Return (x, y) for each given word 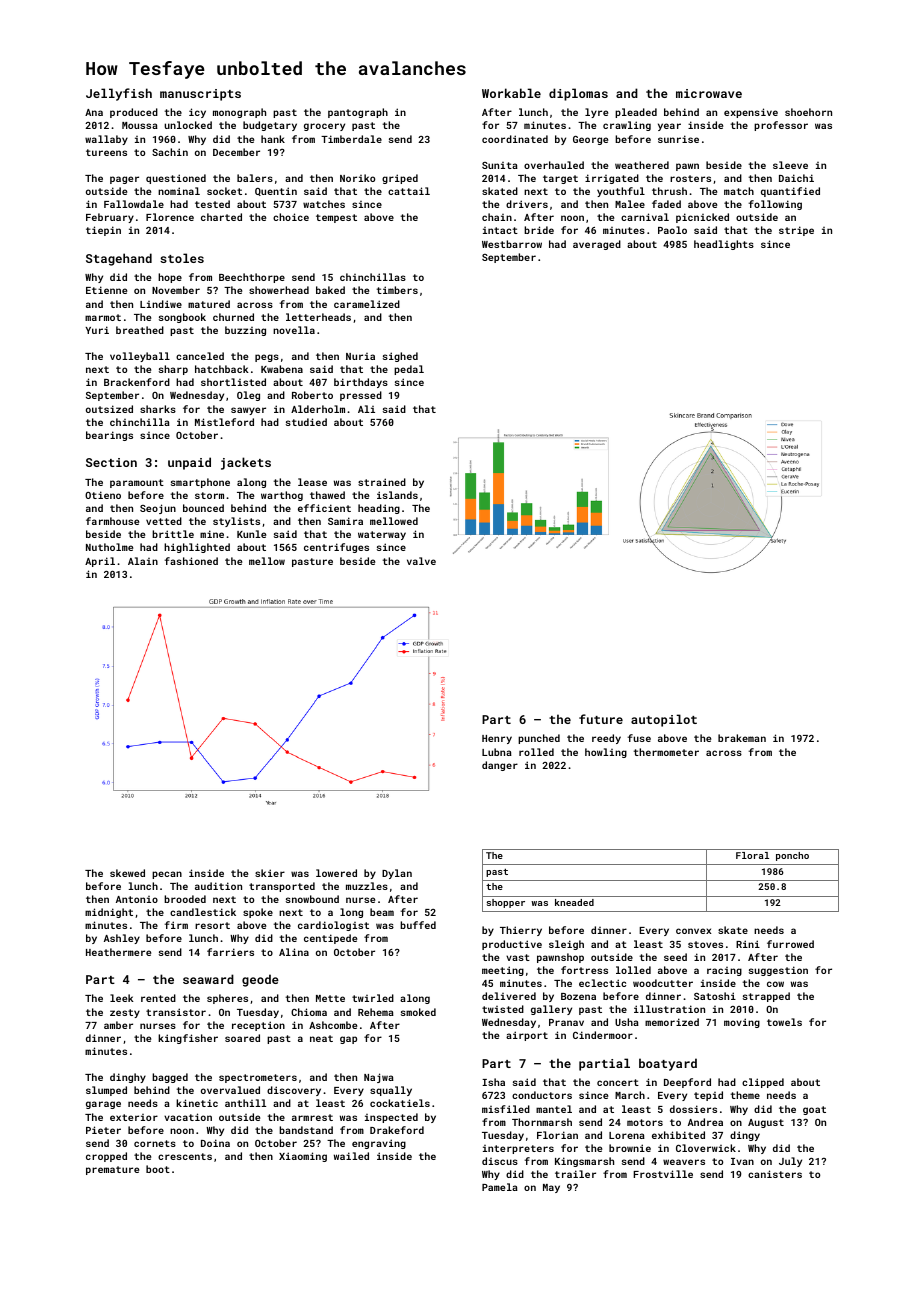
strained (382, 482)
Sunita (500, 165)
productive (512, 945)
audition (218, 886)
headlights (724, 245)
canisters (775, 1174)
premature (112, 1170)
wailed (351, 1156)
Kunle (251, 534)
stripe (796, 231)
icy (197, 113)
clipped (763, 1083)
